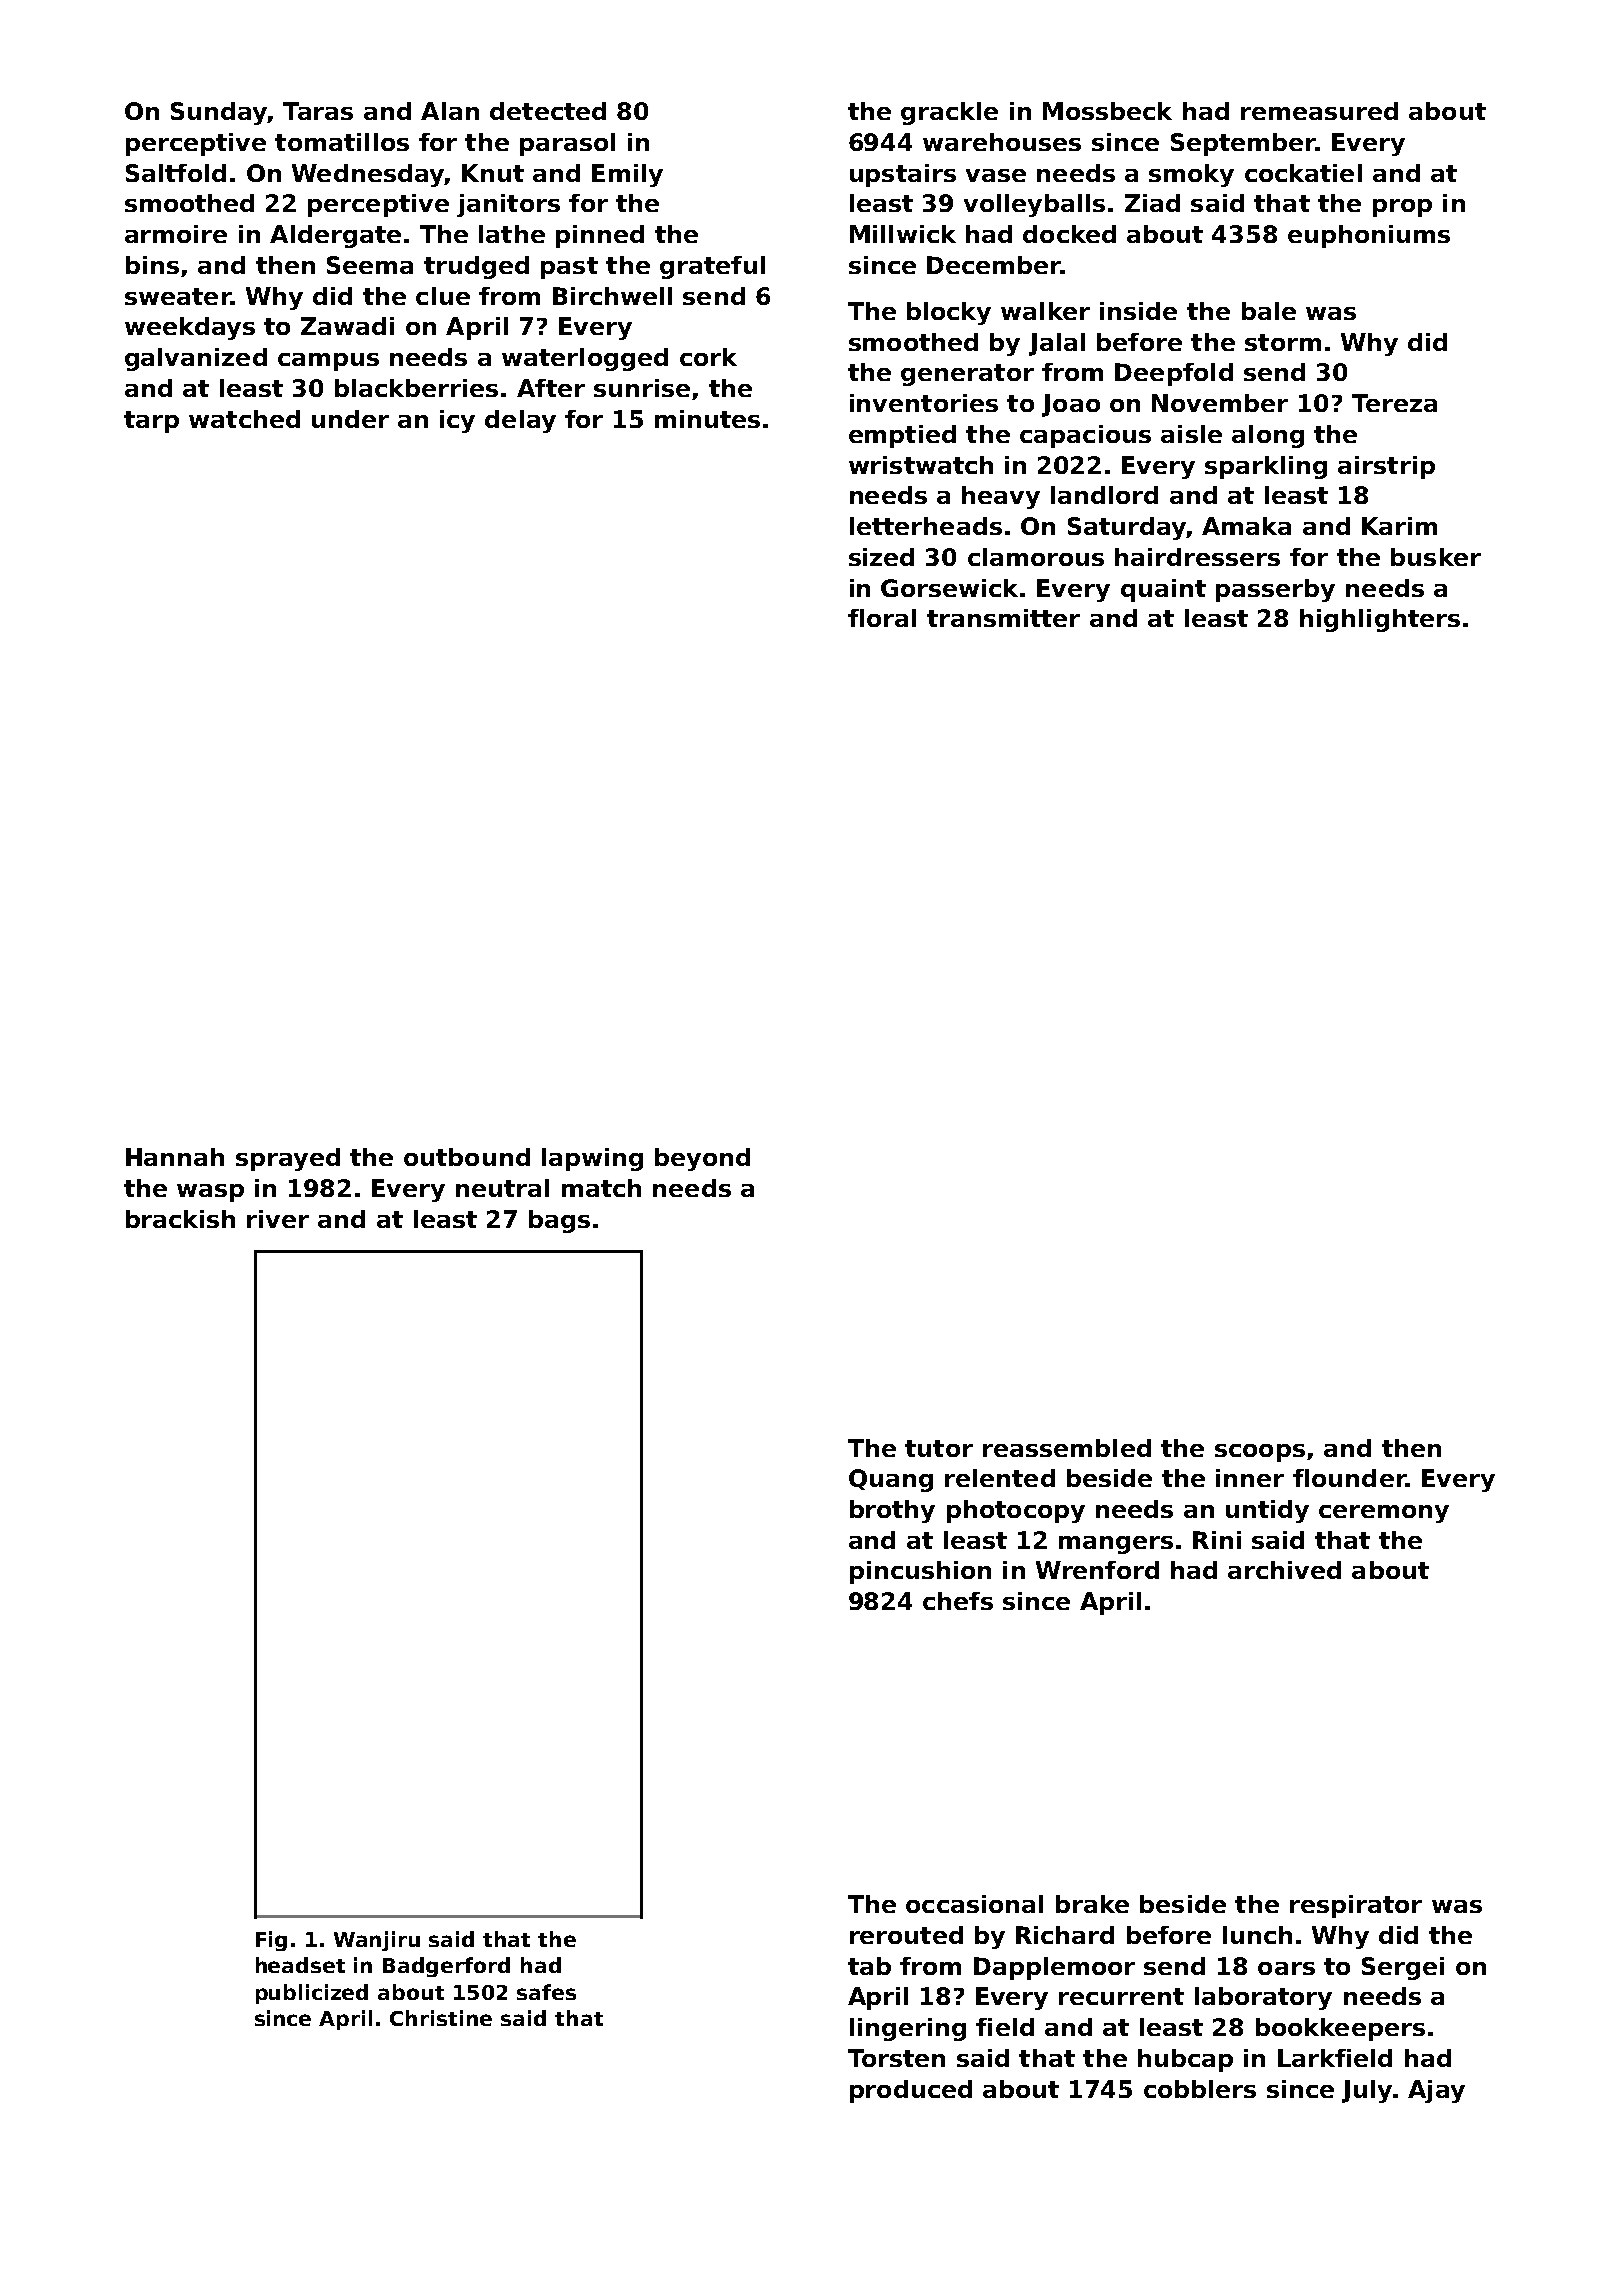  What do you see at coordinates (520, 421) in the document?
I see `delay` at bounding box center [520, 421].
